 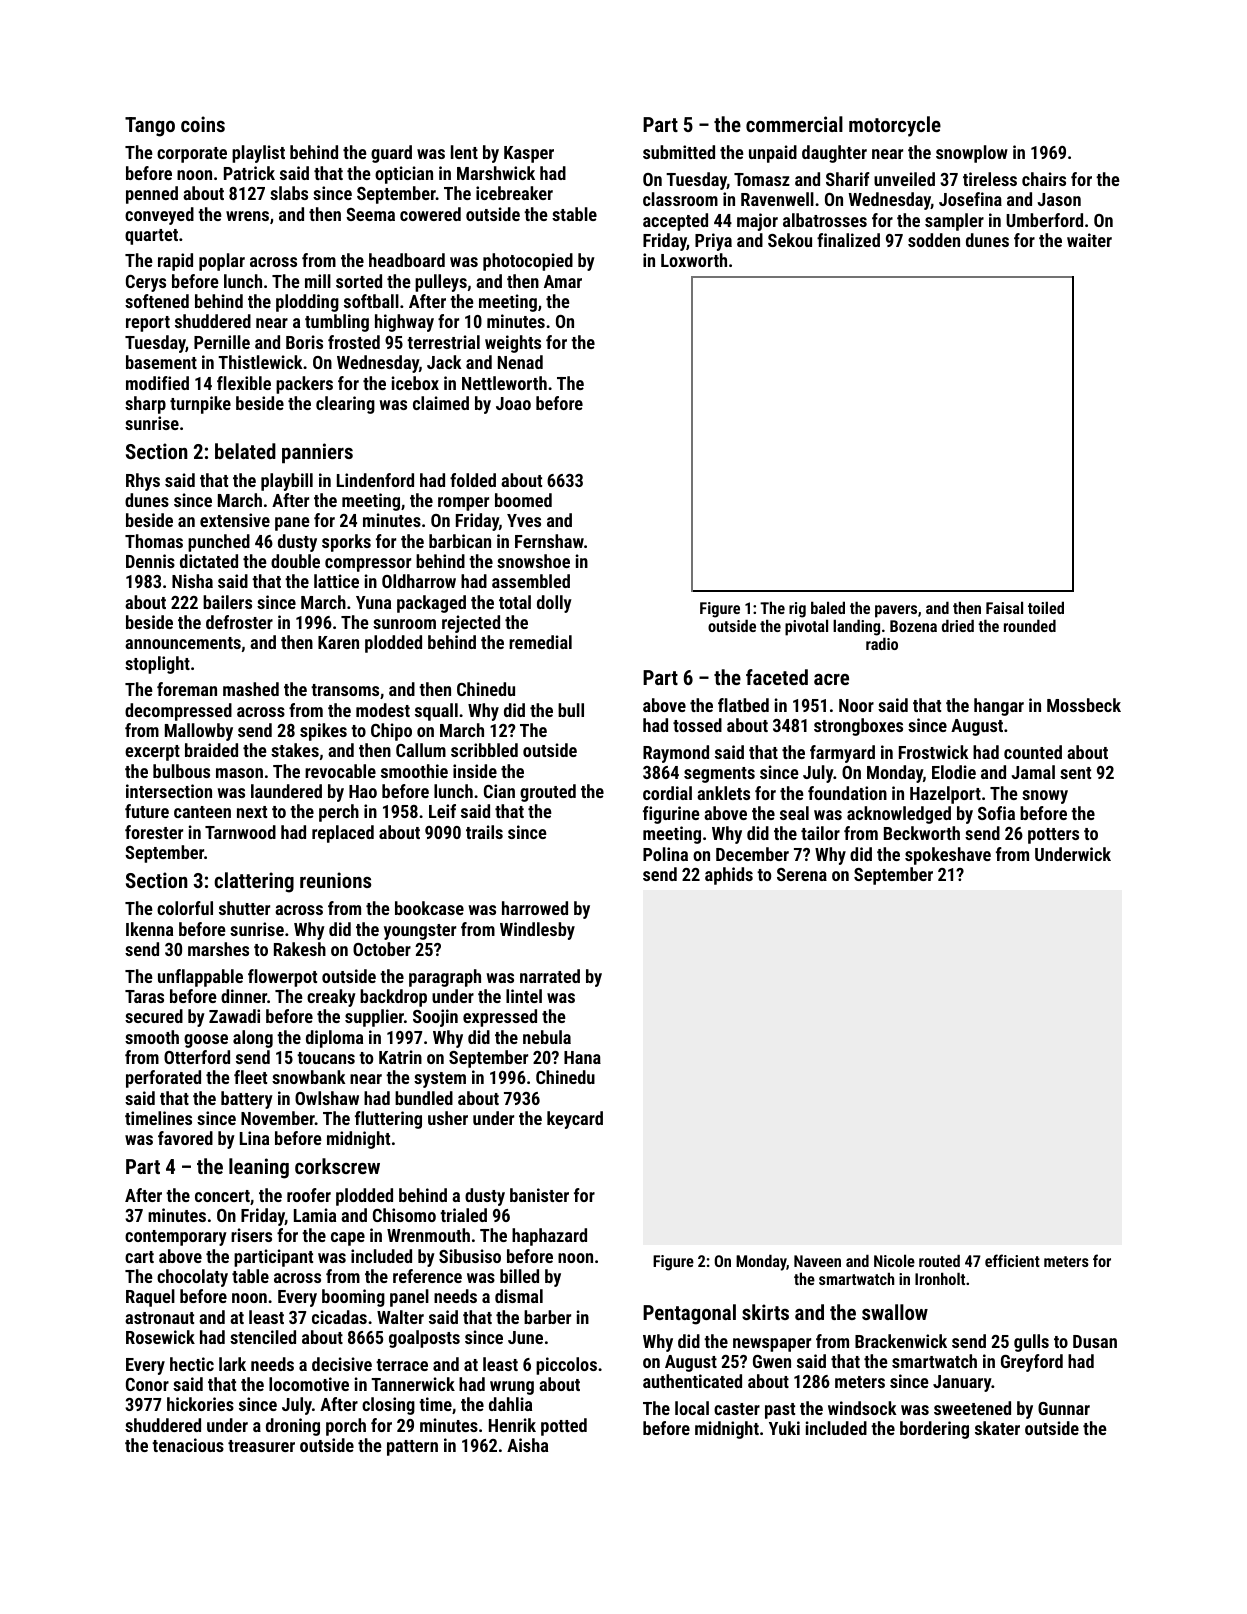 I want to click on porch, so click(x=346, y=1427).
